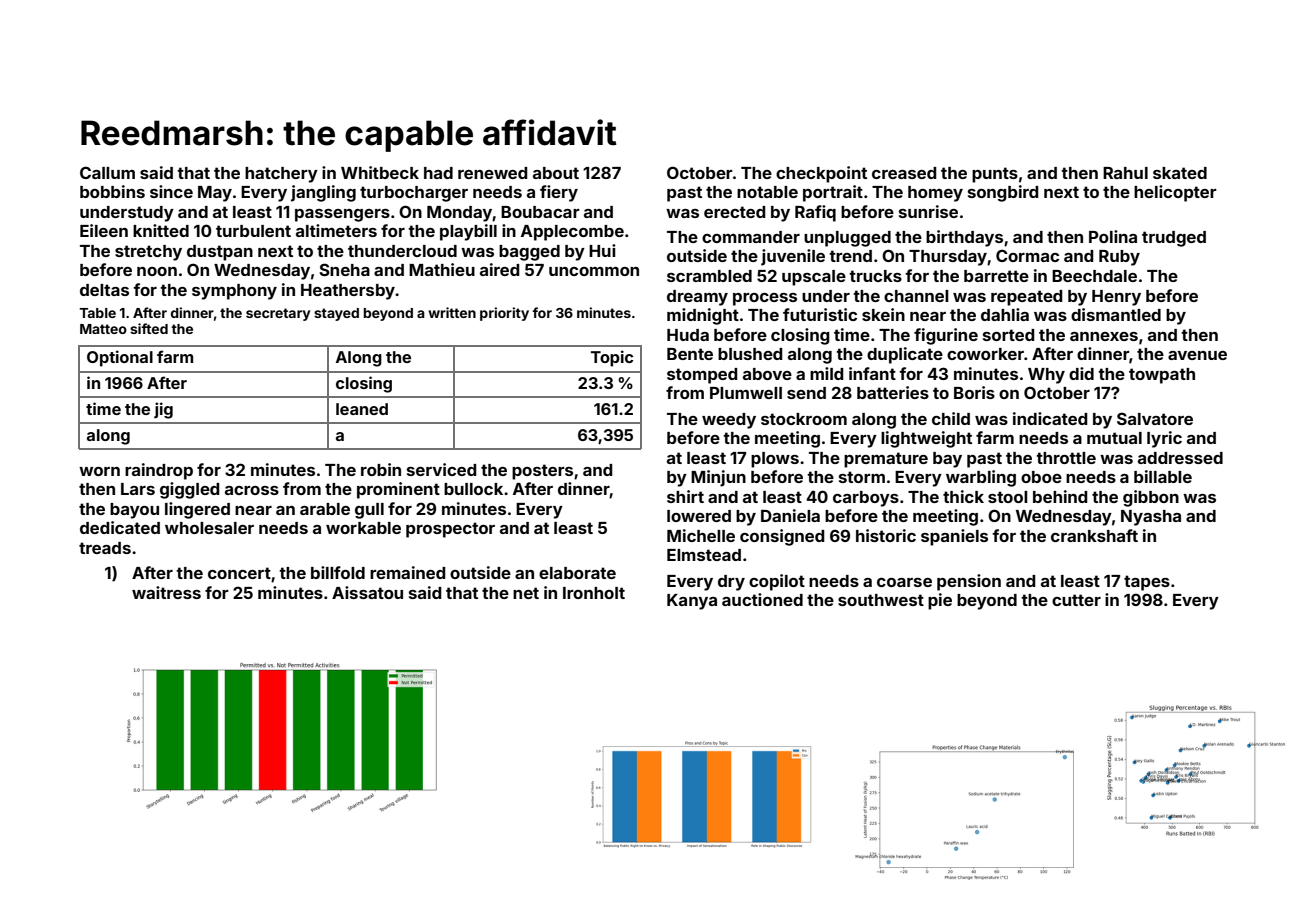 The width and height of the image is (1308, 924). What do you see at coordinates (166, 592) in the image?
I see `waitress` at bounding box center [166, 592].
